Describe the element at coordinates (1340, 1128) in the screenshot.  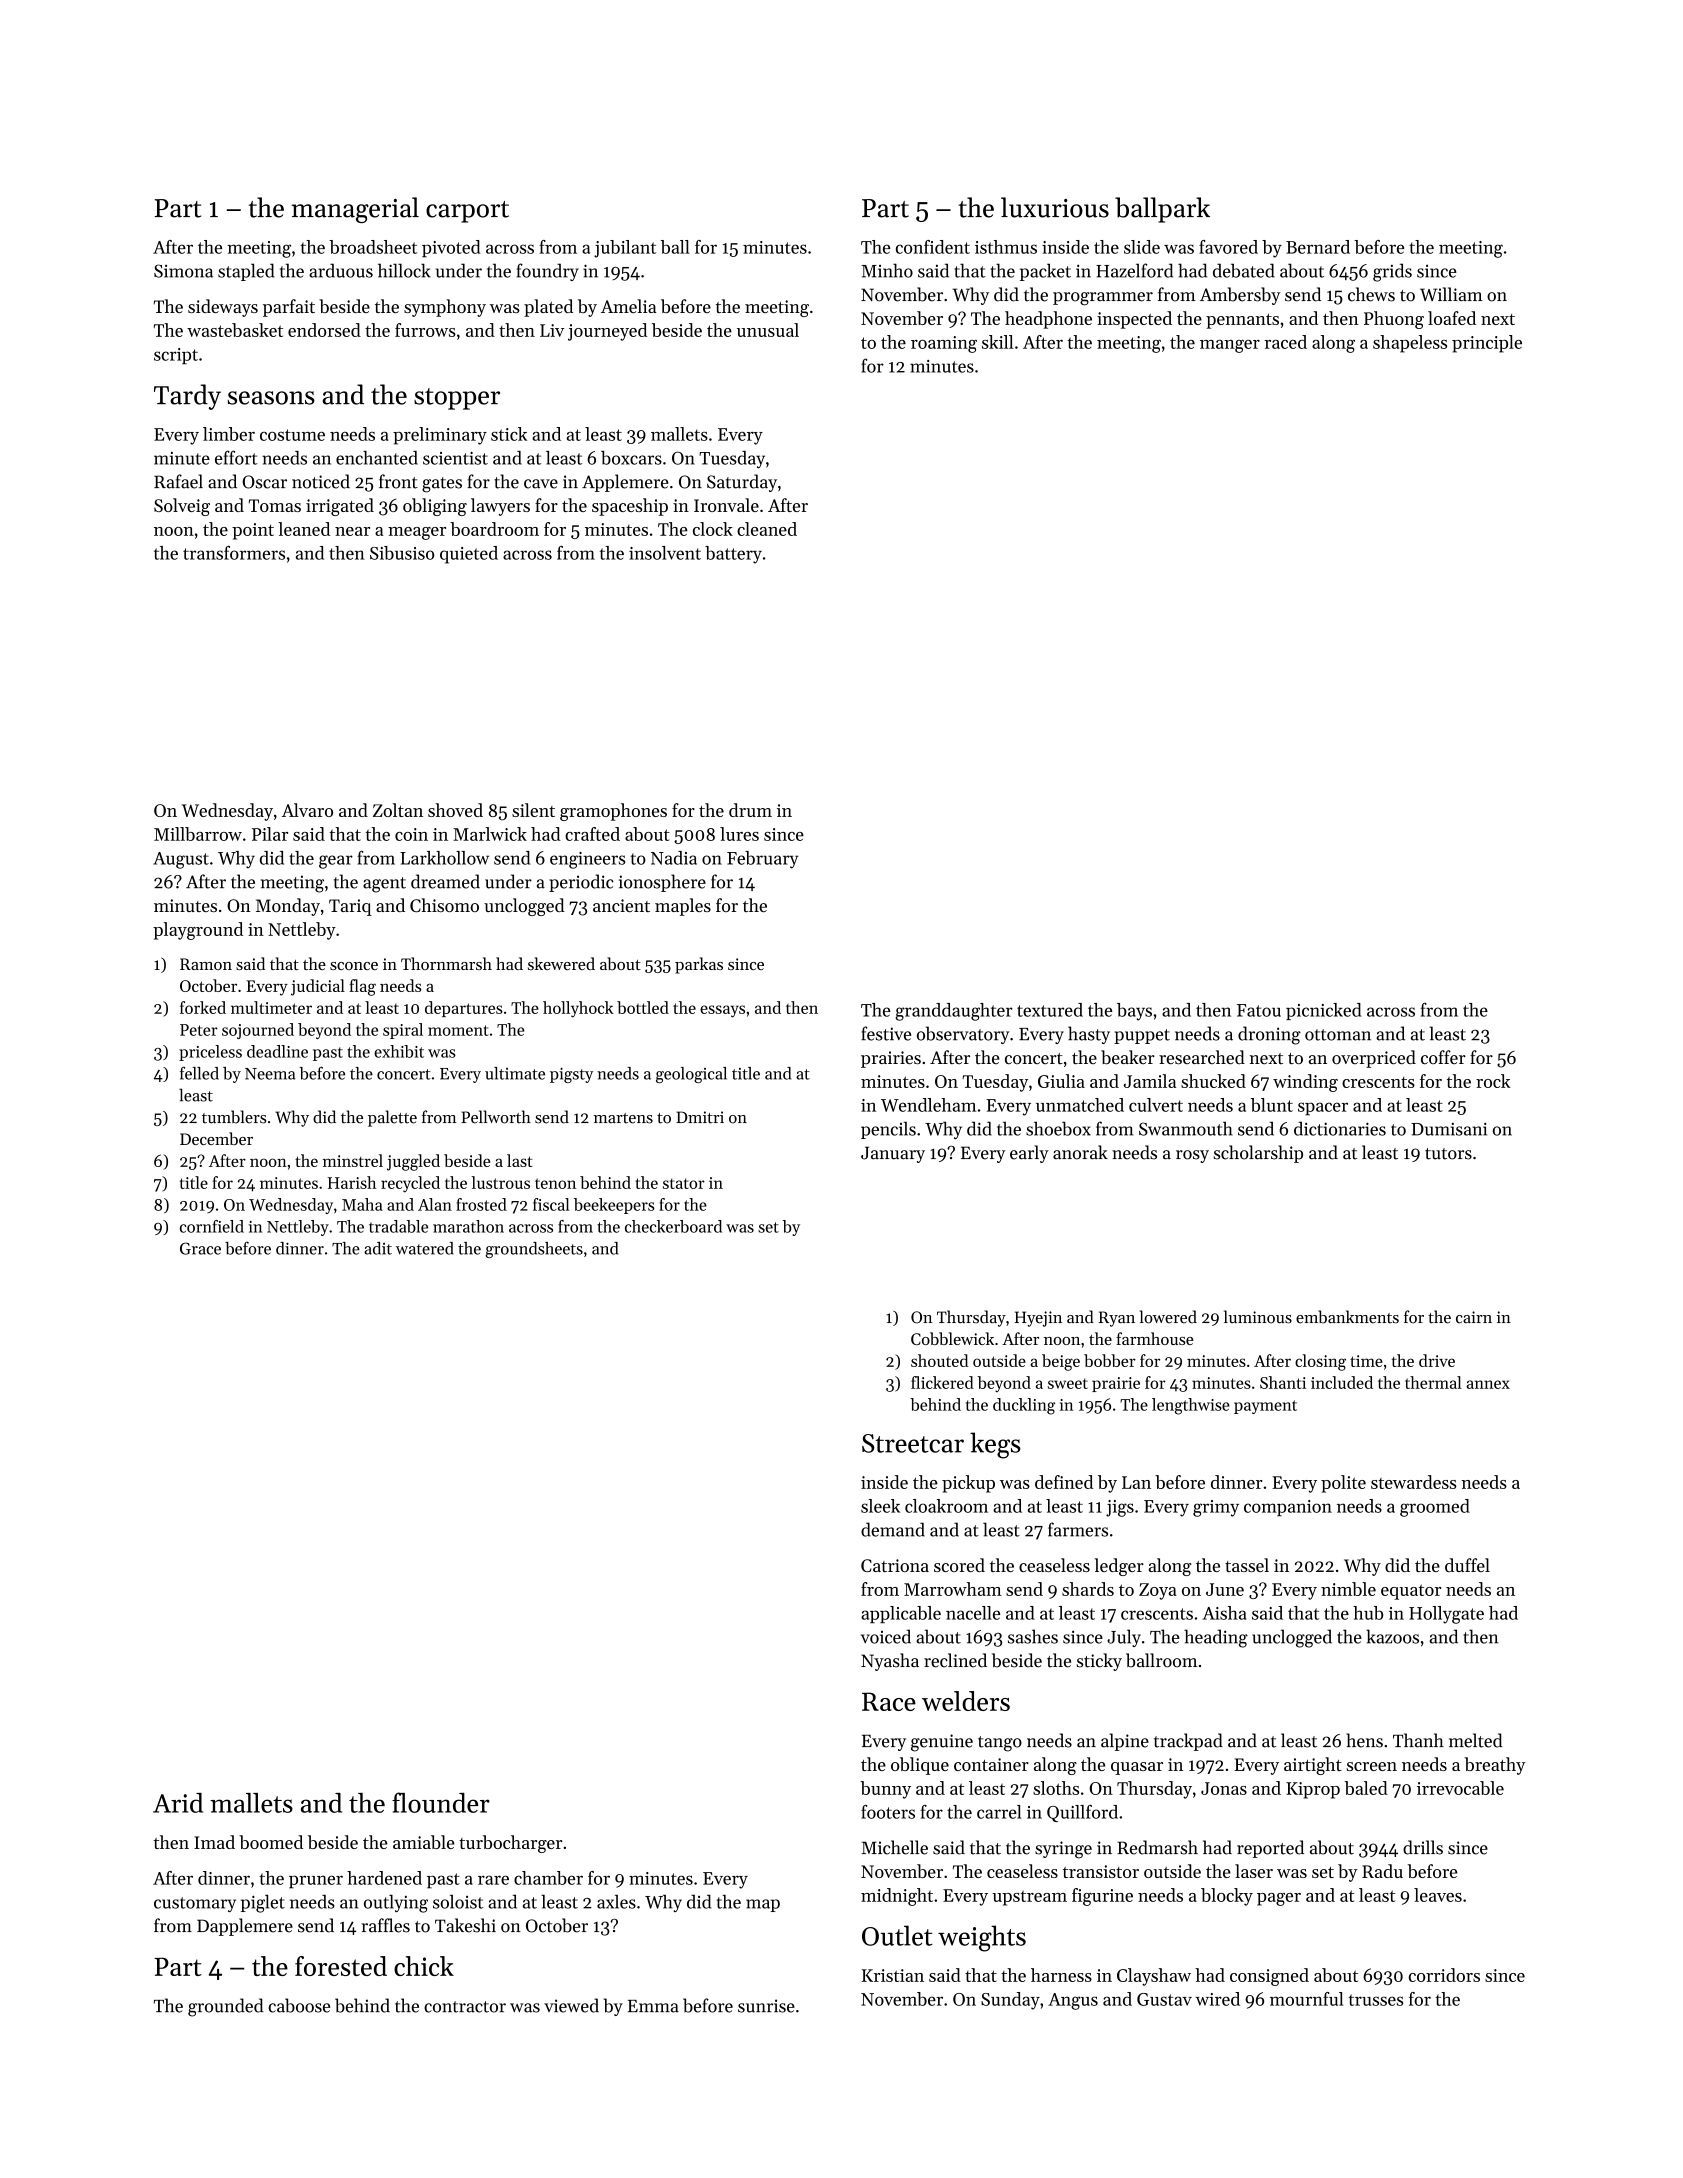
I see `dictionaries` at that location.
